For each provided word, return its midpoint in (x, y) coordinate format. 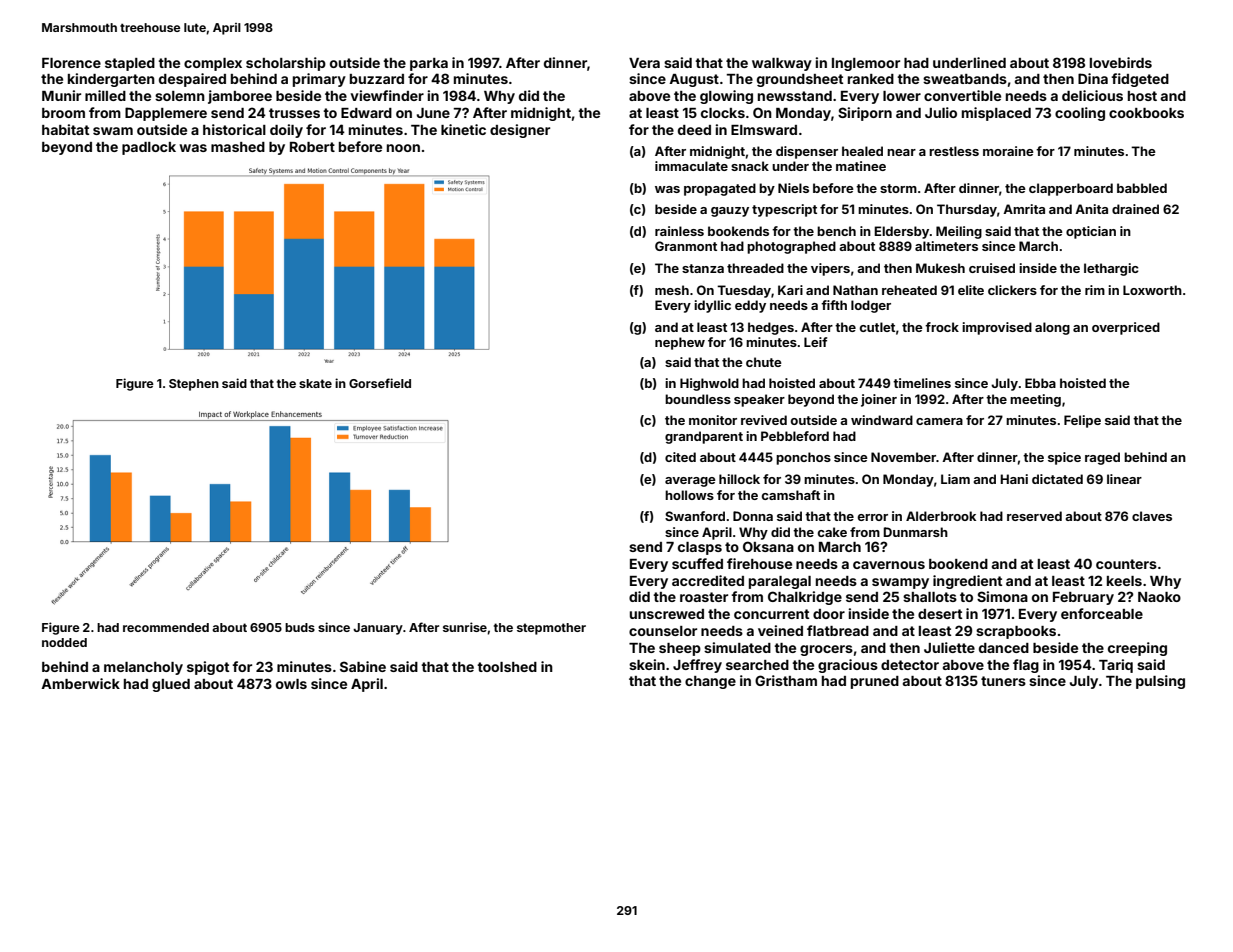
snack (750, 166)
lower (902, 96)
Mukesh (940, 268)
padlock (149, 148)
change (710, 682)
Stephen (194, 385)
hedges (771, 328)
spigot (208, 668)
